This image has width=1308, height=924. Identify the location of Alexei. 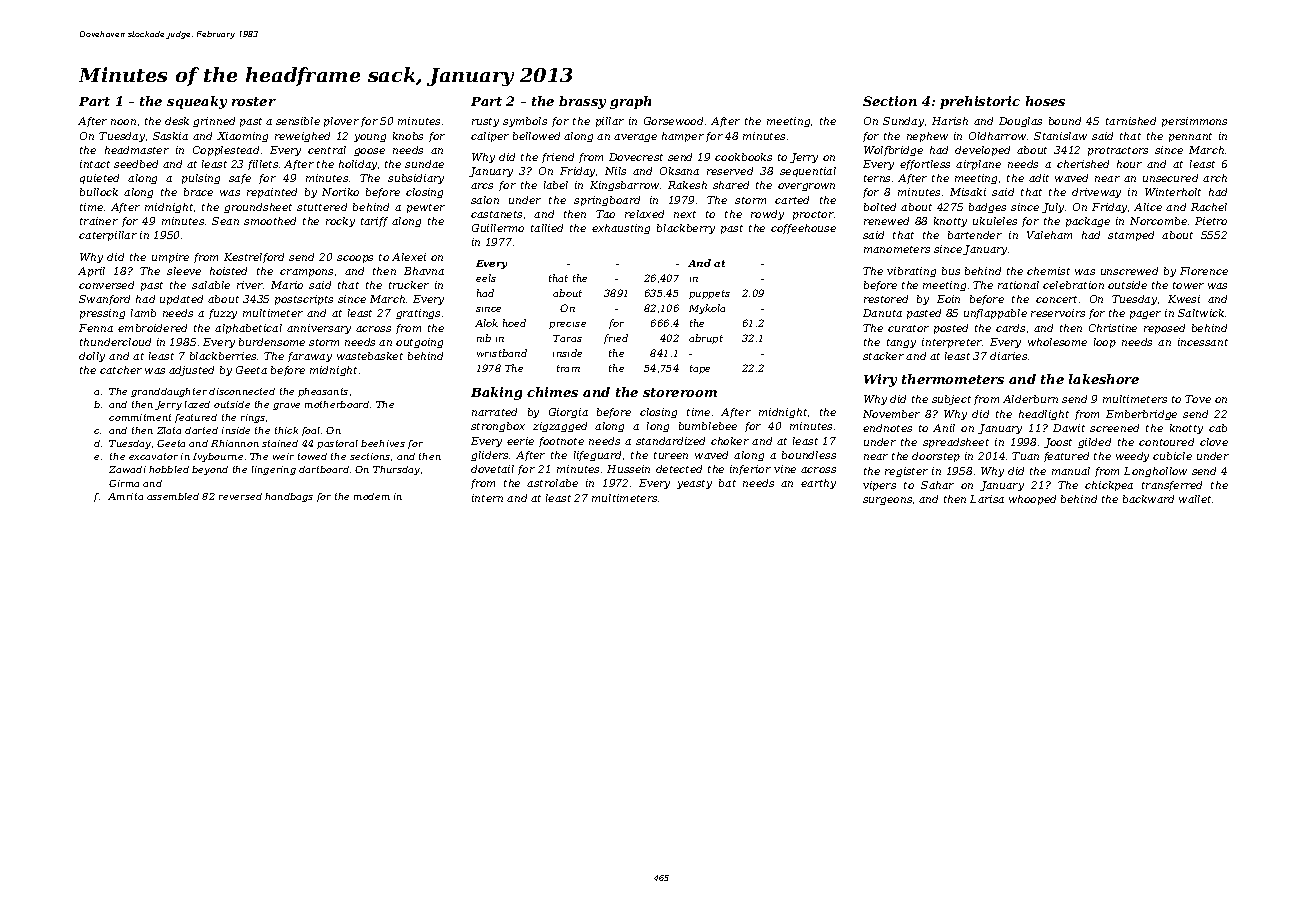
(409, 257).
